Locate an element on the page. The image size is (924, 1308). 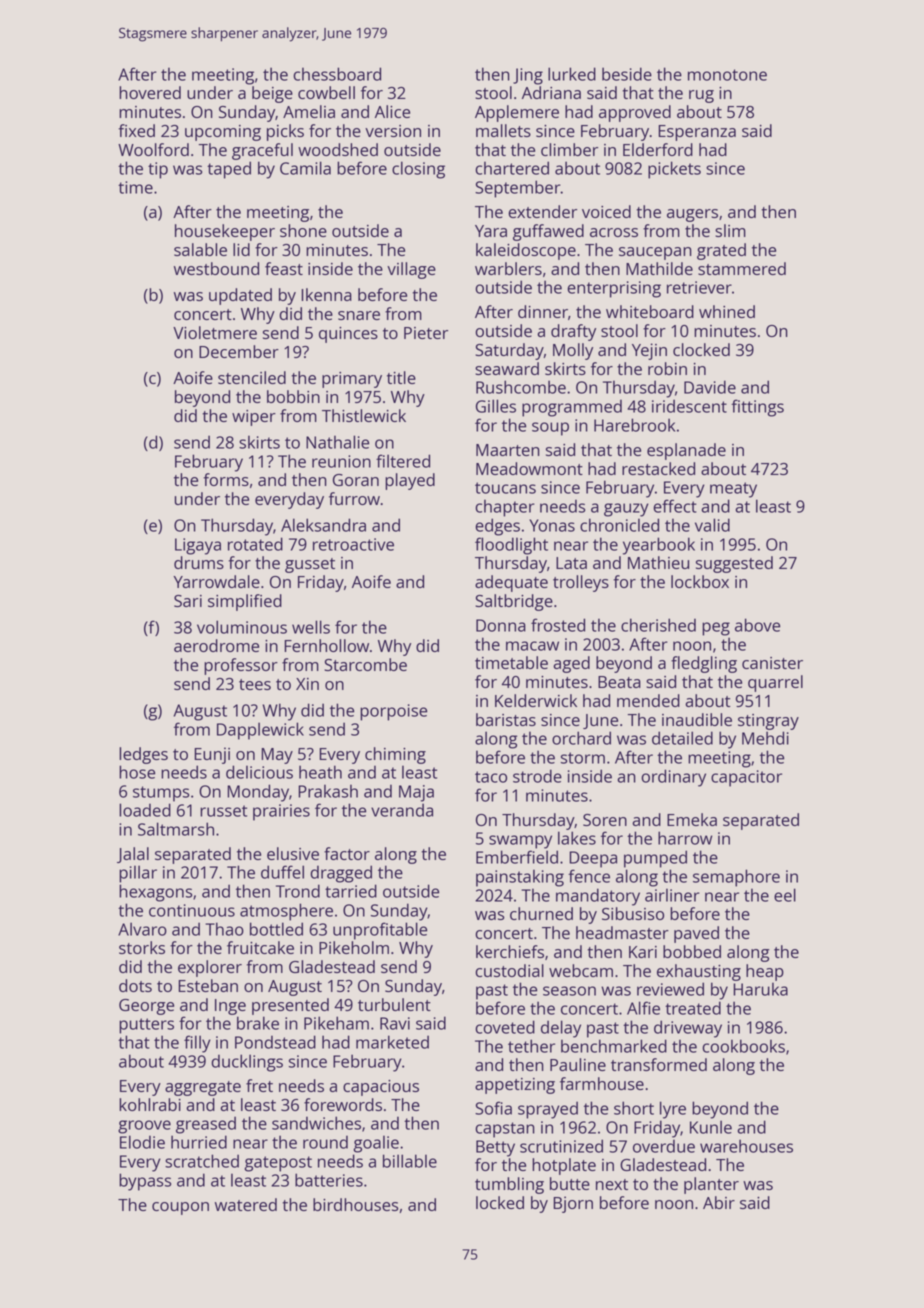
taco is located at coordinates (491, 777).
